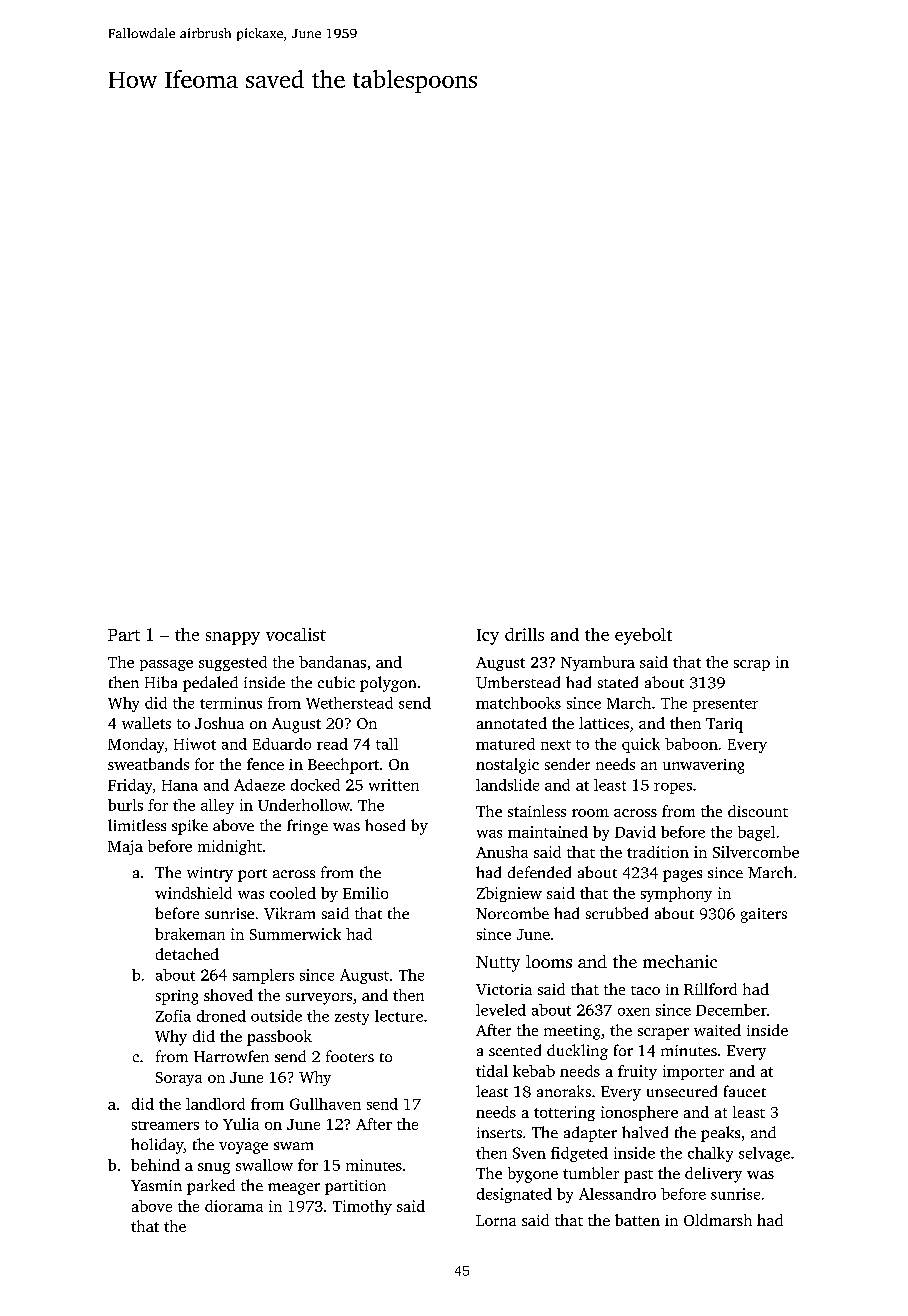  I want to click on diorama, so click(234, 1206).
